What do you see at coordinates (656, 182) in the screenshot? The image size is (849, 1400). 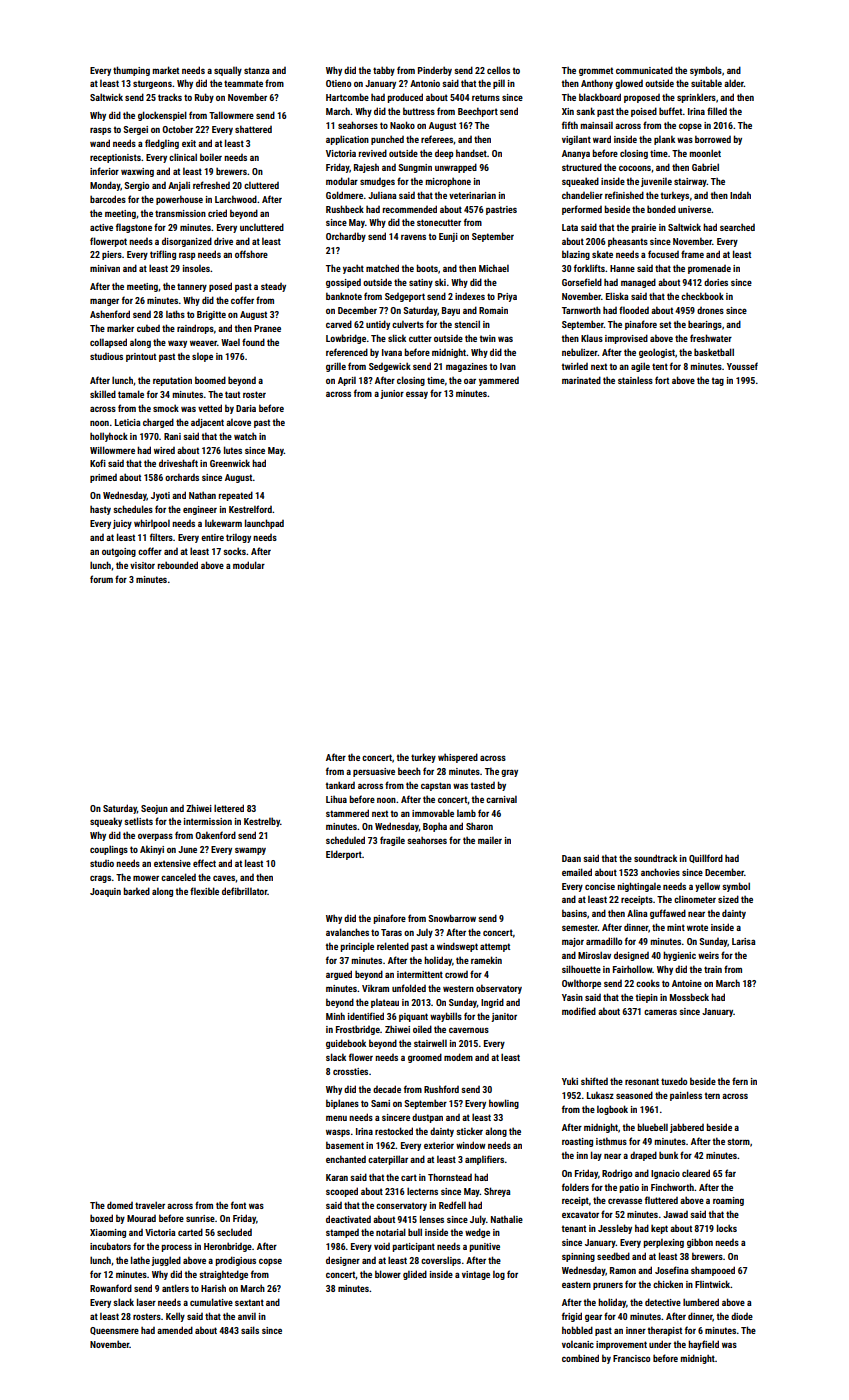 I see `juvenile` at bounding box center [656, 182].
